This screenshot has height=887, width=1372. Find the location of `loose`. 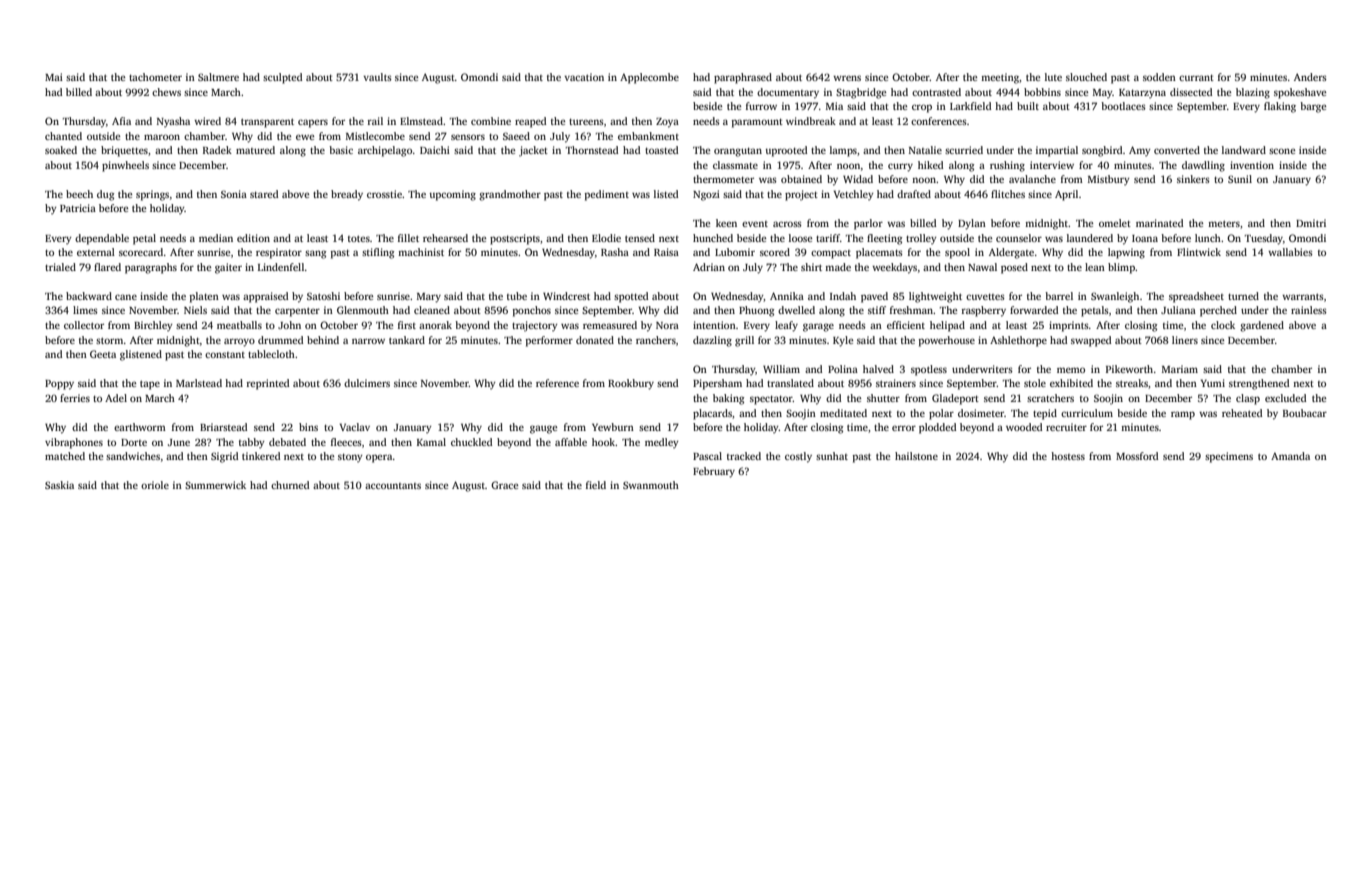

loose is located at coordinates (800, 238).
